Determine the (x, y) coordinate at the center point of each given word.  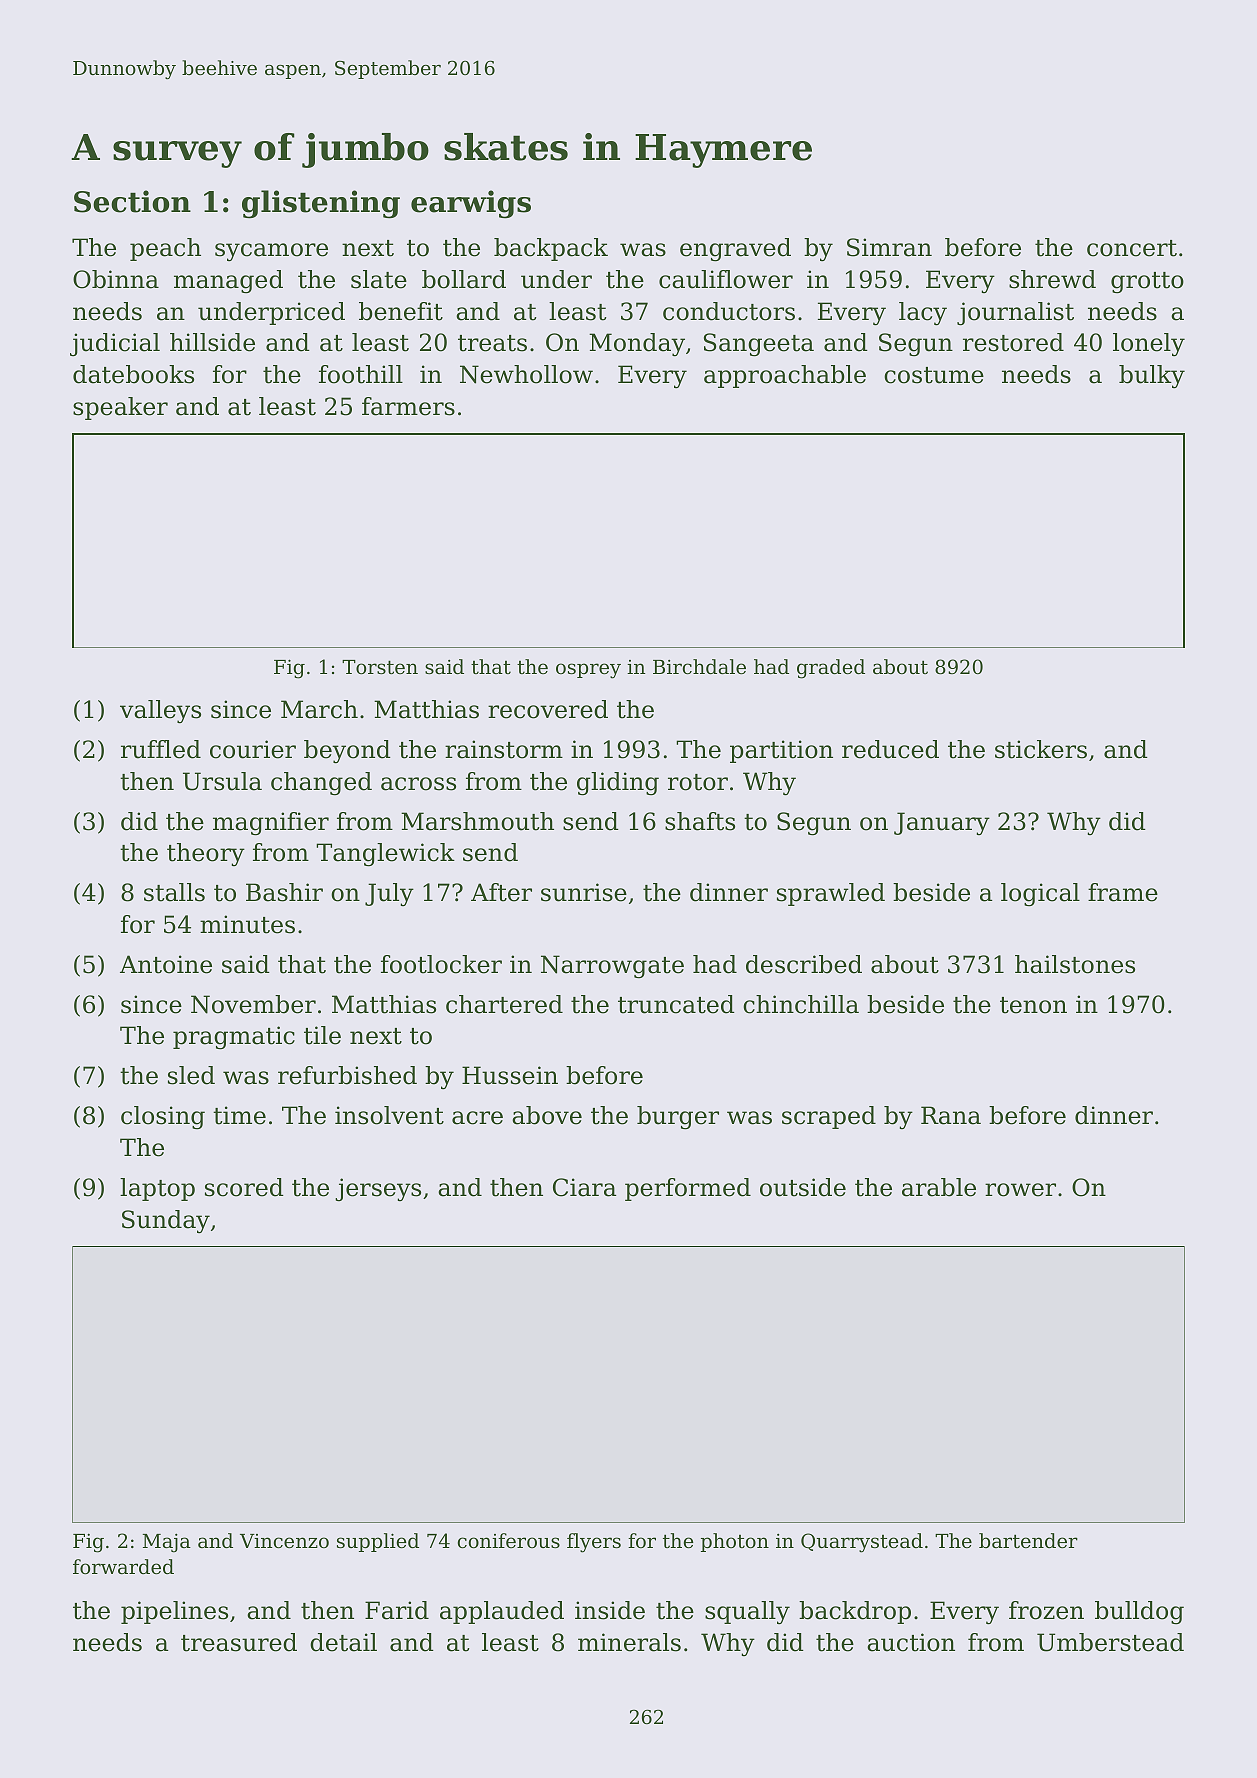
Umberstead (1110, 1642)
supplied (378, 1542)
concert (1132, 248)
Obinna (116, 279)
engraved (735, 250)
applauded (502, 1612)
